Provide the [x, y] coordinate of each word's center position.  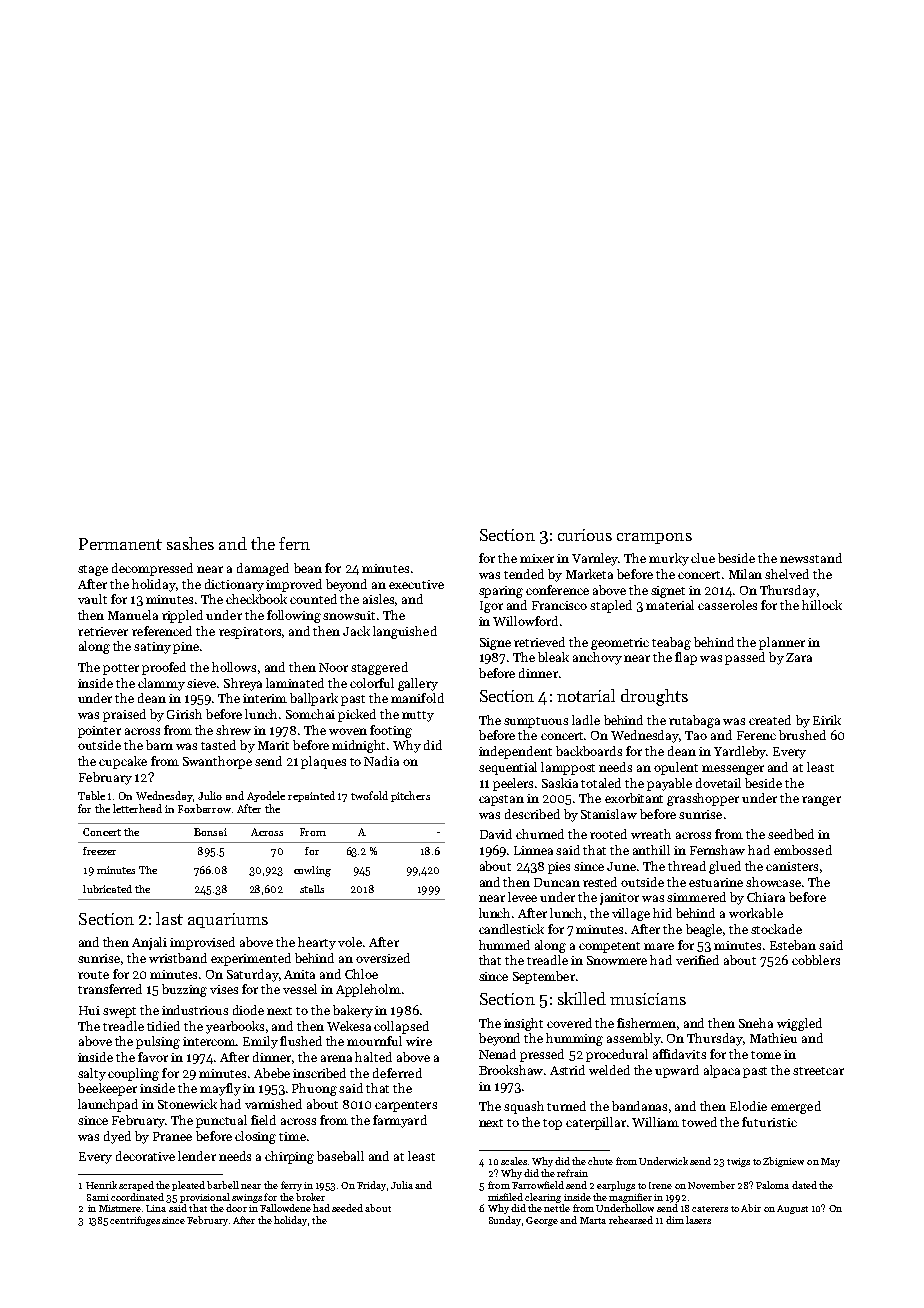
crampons [654, 538]
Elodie [748, 1106]
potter [121, 669]
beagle [704, 930]
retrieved [539, 642]
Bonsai [210, 832]
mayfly [220, 1089]
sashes [190, 543]
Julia [402, 1185]
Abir [751, 1208]
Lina [156, 1208]
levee [522, 897]
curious [585, 535]
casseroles [727, 605]
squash [524, 1107]
